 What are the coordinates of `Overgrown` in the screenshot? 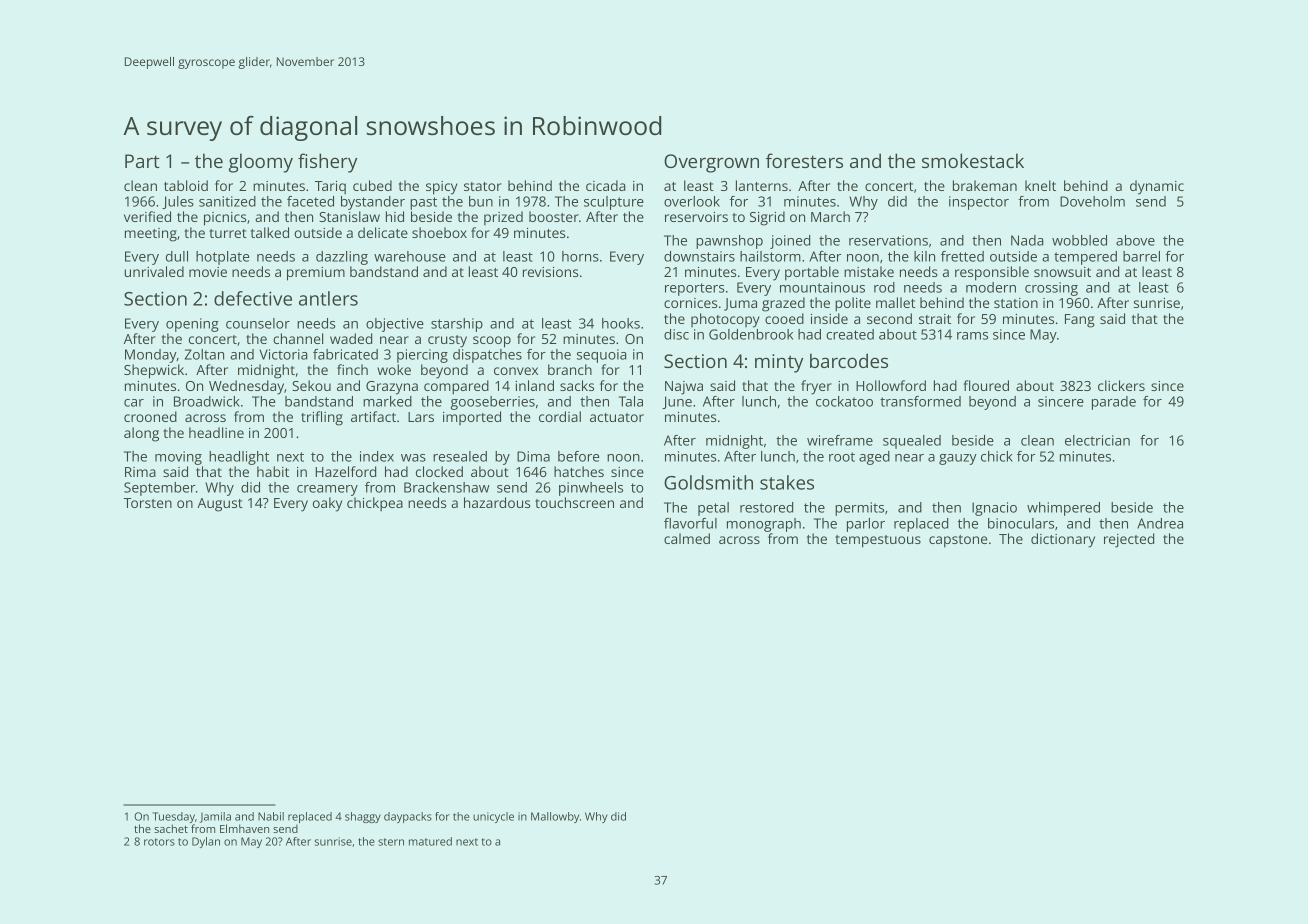 It's located at (711, 163).
